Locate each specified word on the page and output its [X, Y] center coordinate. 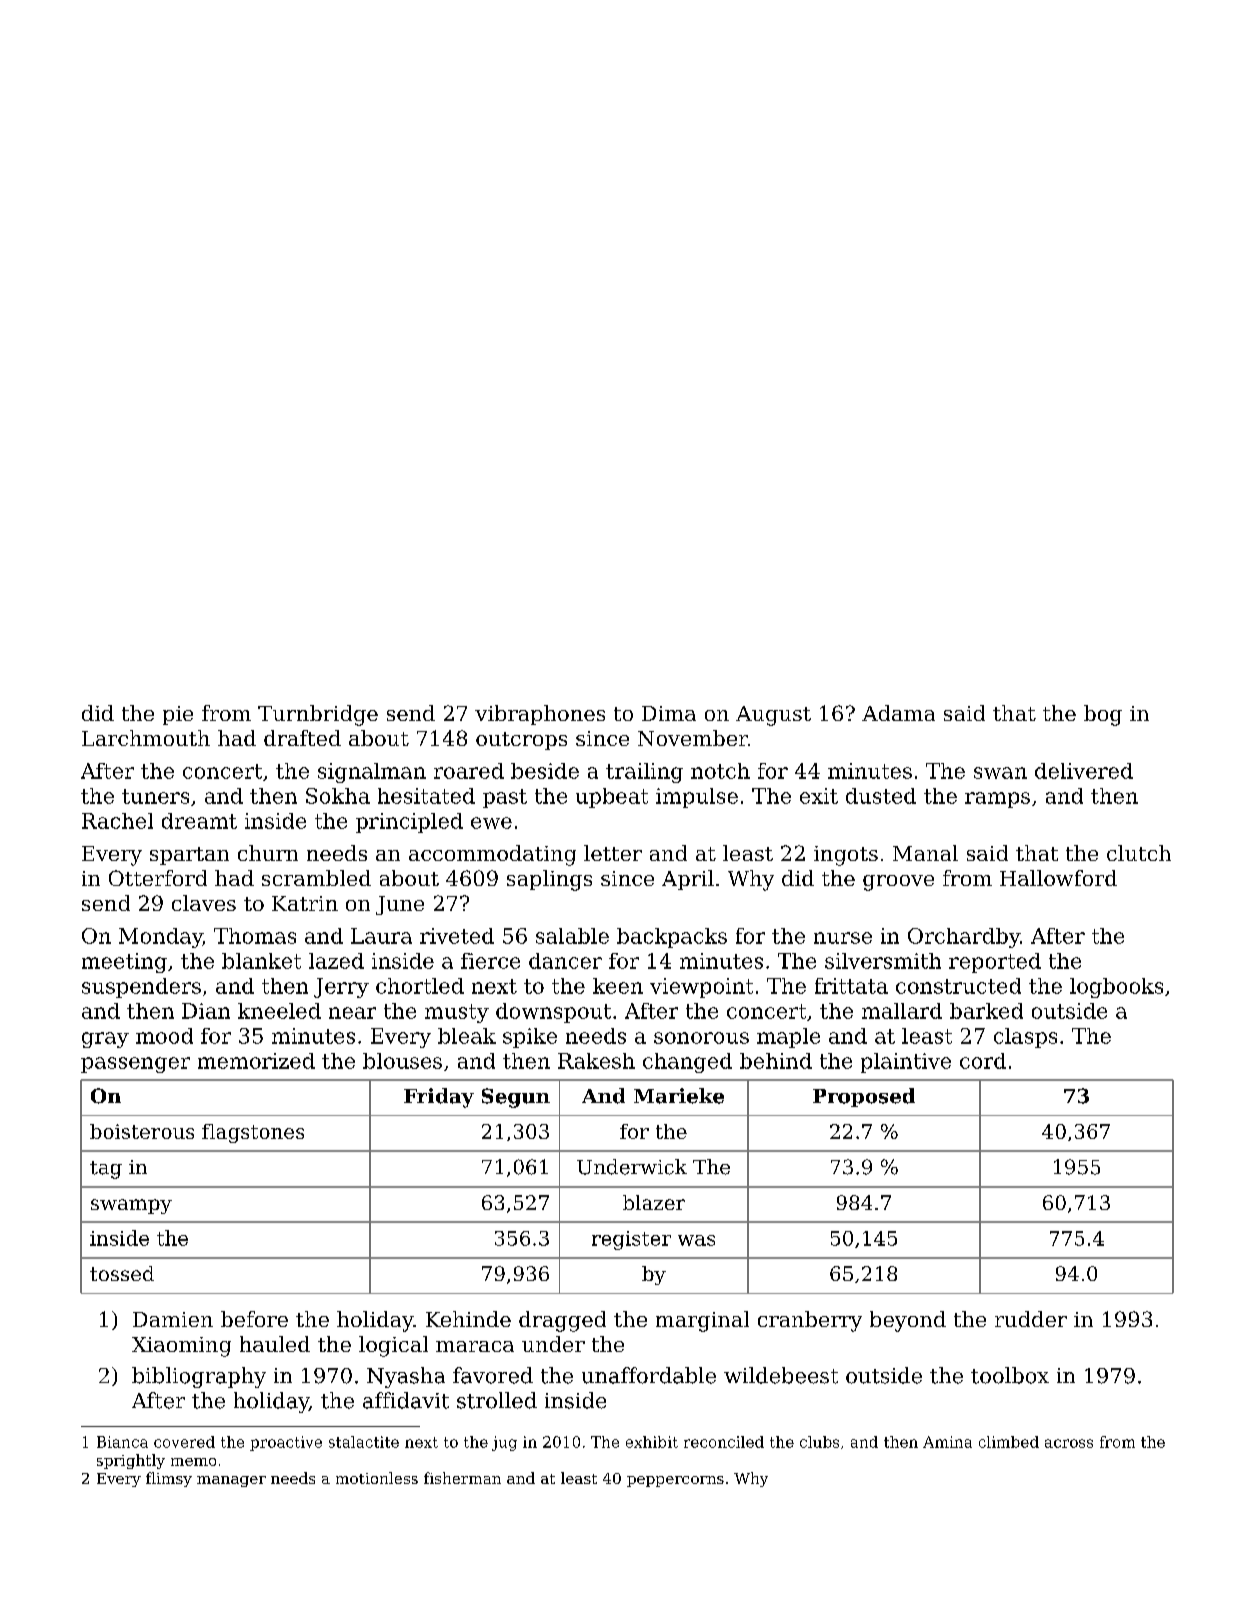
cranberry [810, 1321]
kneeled [279, 1011]
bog [1103, 715]
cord [983, 1061]
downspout [553, 1013]
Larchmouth [146, 738]
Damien [173, 1319]
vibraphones [540, 715]
